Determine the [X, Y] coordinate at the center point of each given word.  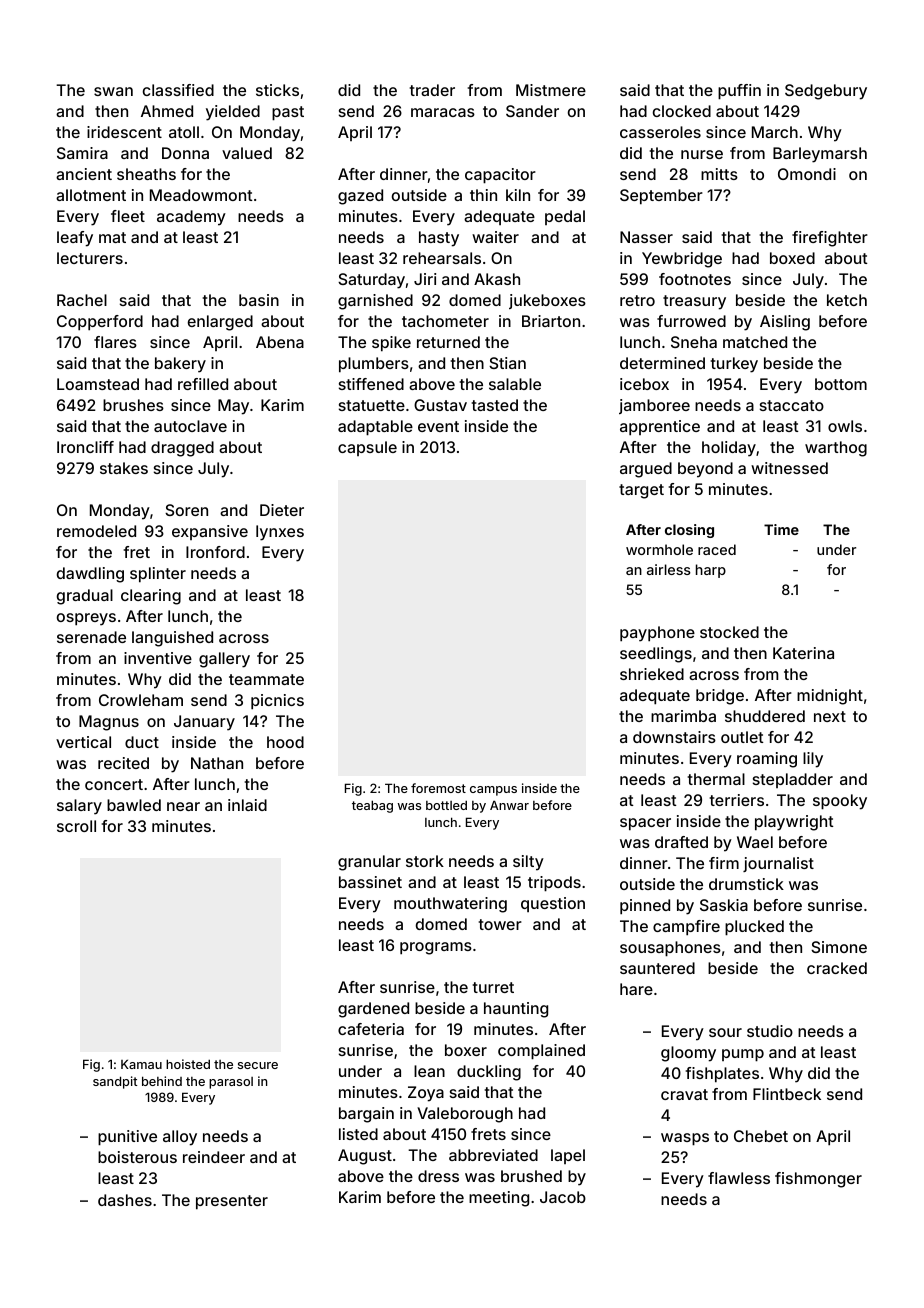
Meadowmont [201, 195]
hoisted [188, 1064]
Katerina [803, 653]
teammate [266, 679]
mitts [719, 174]
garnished [375, 302]
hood [285, 742]
